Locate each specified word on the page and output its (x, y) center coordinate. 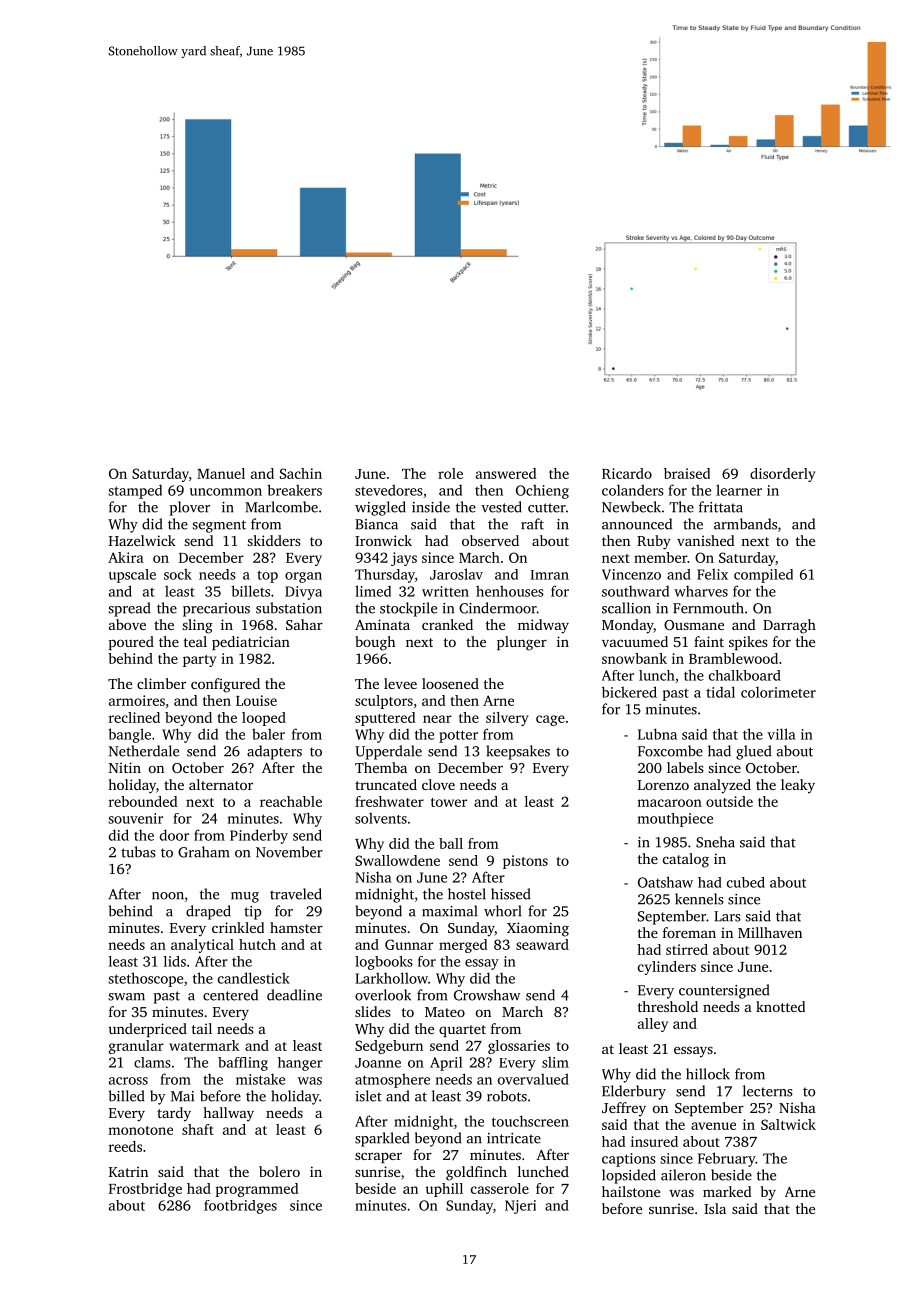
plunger (522, 643)
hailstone (631, 1191)
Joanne (378, 1063)
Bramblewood (733, 658)
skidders (274, 540)
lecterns (768, 1091)
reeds (125, 1146)
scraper (378, 1157)
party (199, 661)
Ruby (654, 542)
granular (136, 1047)
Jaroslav (456, 574)
